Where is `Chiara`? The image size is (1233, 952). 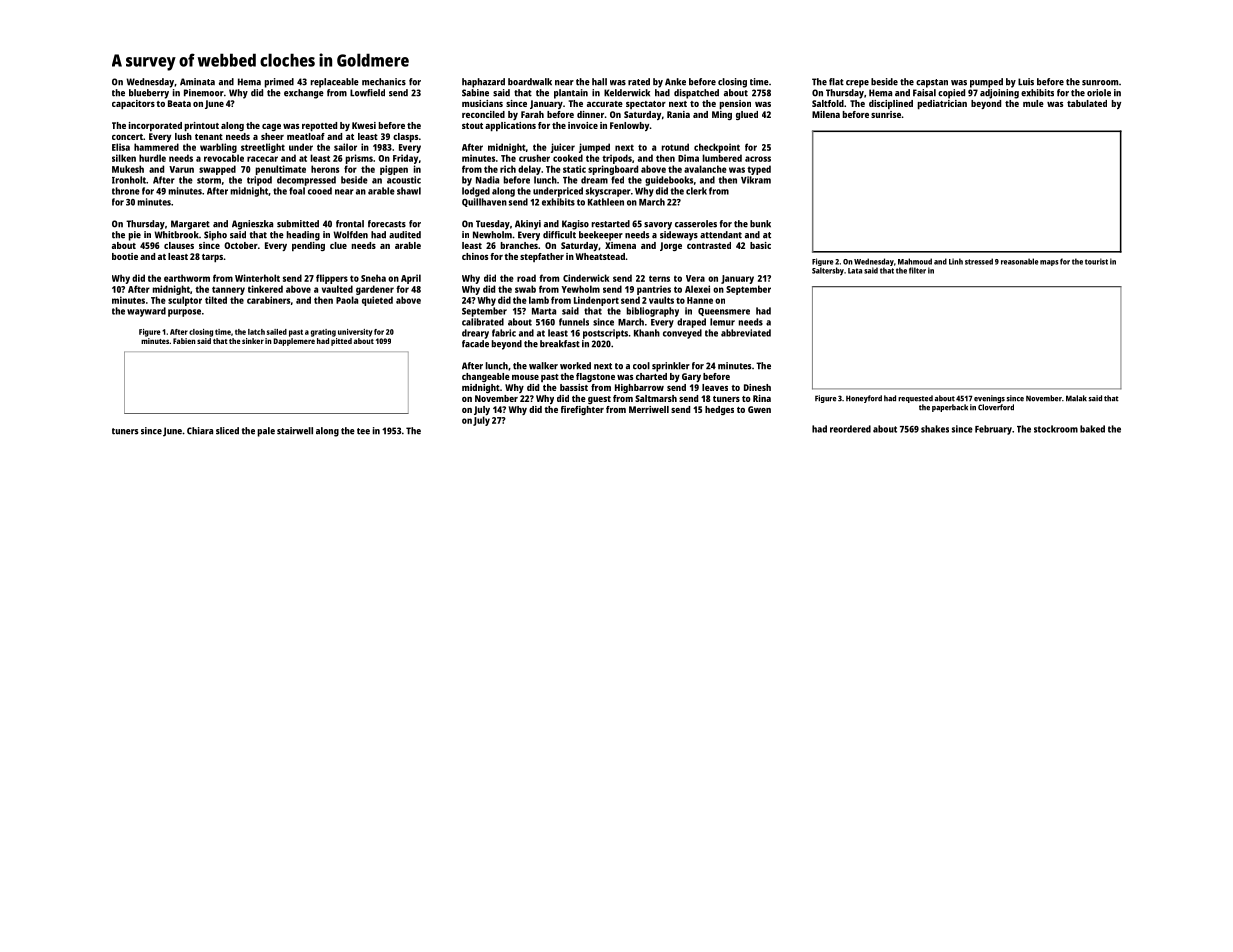
Chiara is located at coordinates (200, 431).
